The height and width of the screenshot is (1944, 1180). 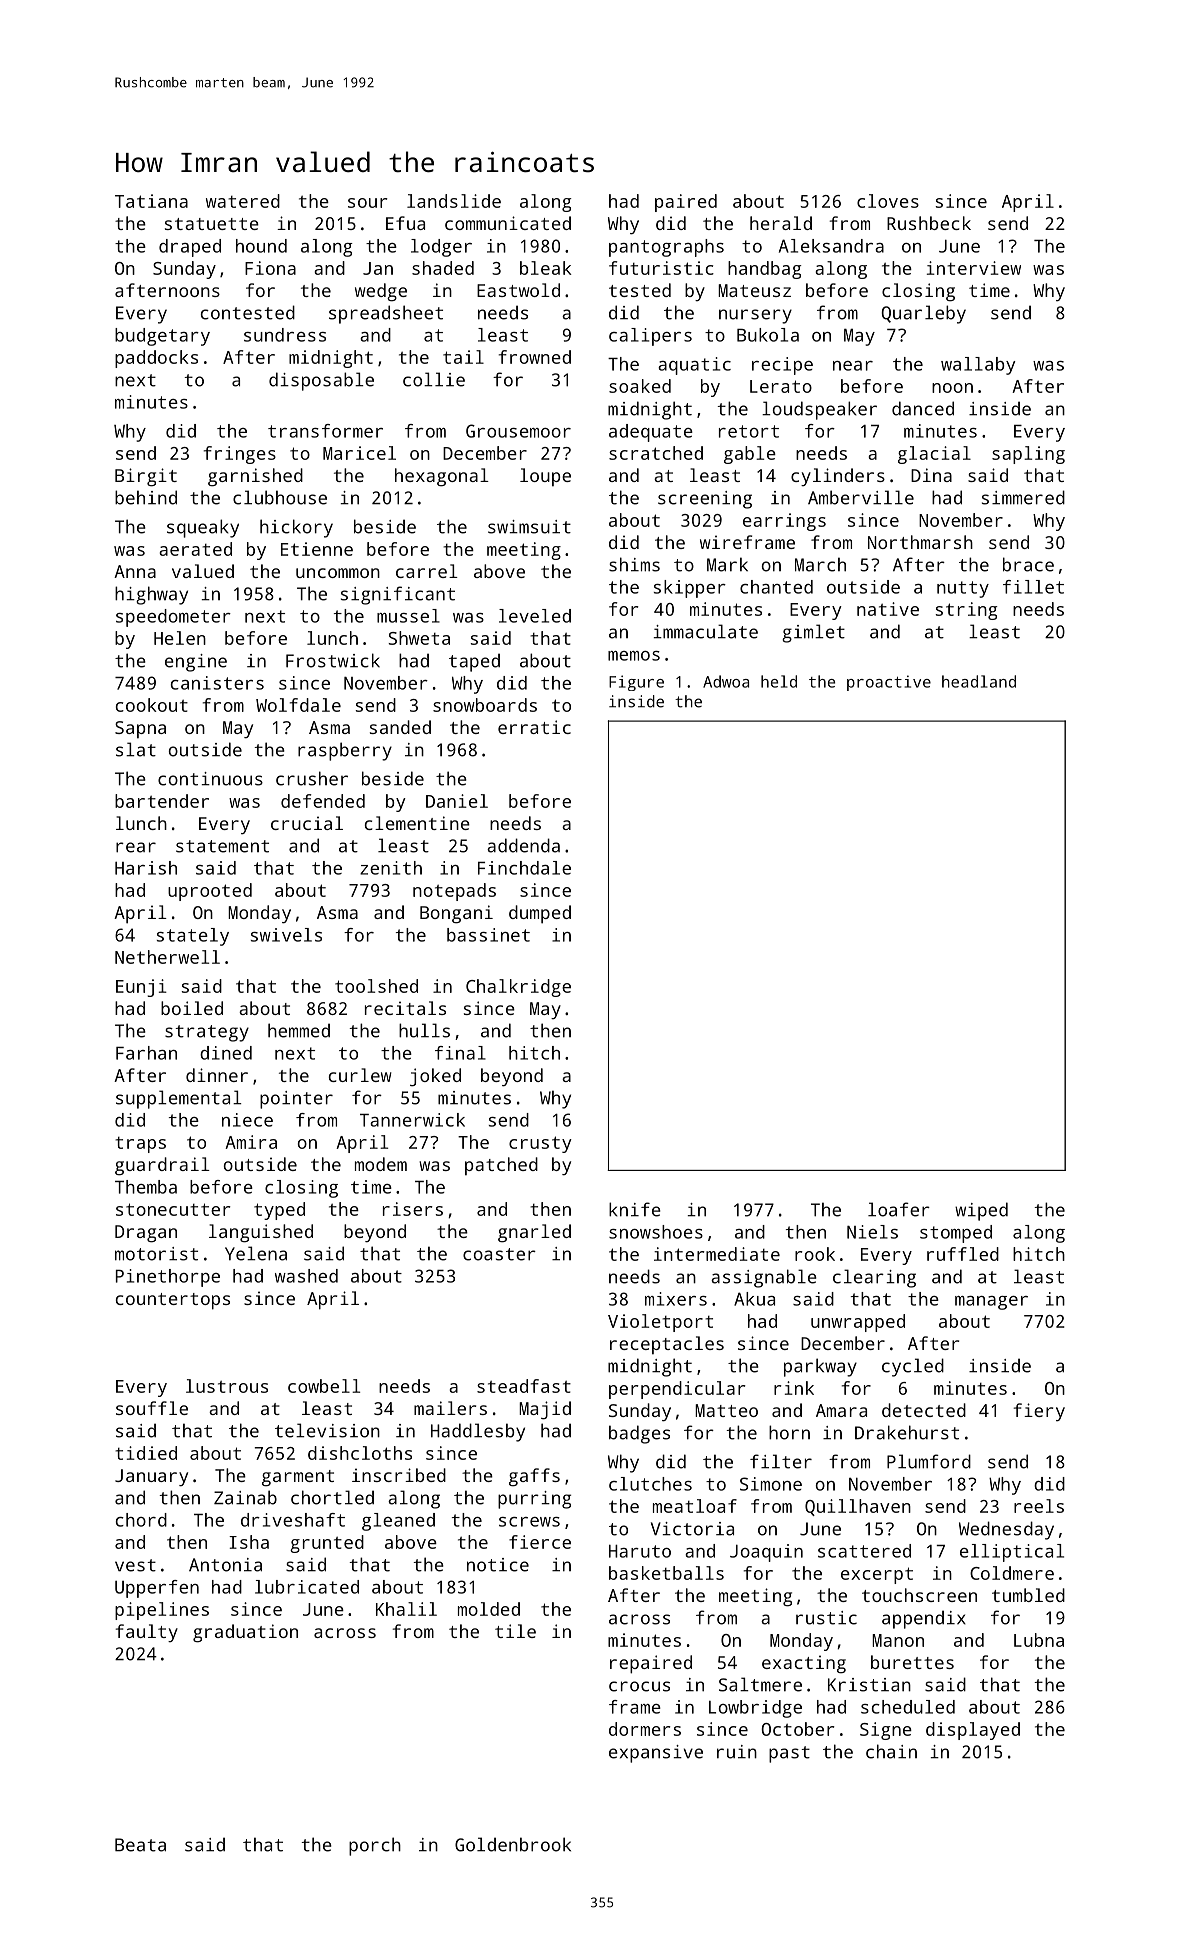 I want to click on graduation, so click(x=245, y=1633).
